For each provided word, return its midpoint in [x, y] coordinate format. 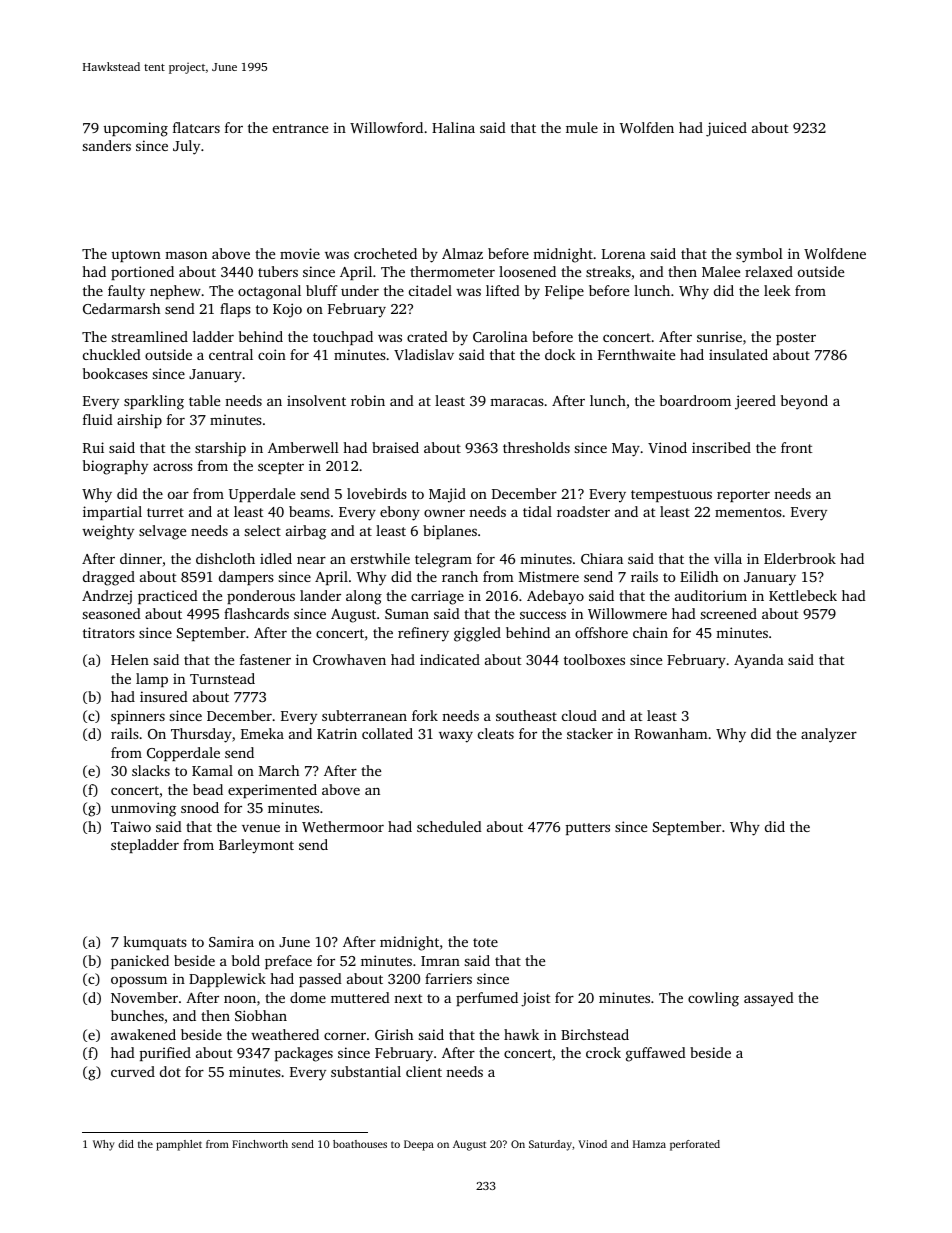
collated [387, 733]
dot [170, 1071]
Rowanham [671, 733]
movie [300, 253]
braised [395, 447]
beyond [804, 402]
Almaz [462, 253]
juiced [726, 129]
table [204, 400]
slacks [151, 770]
